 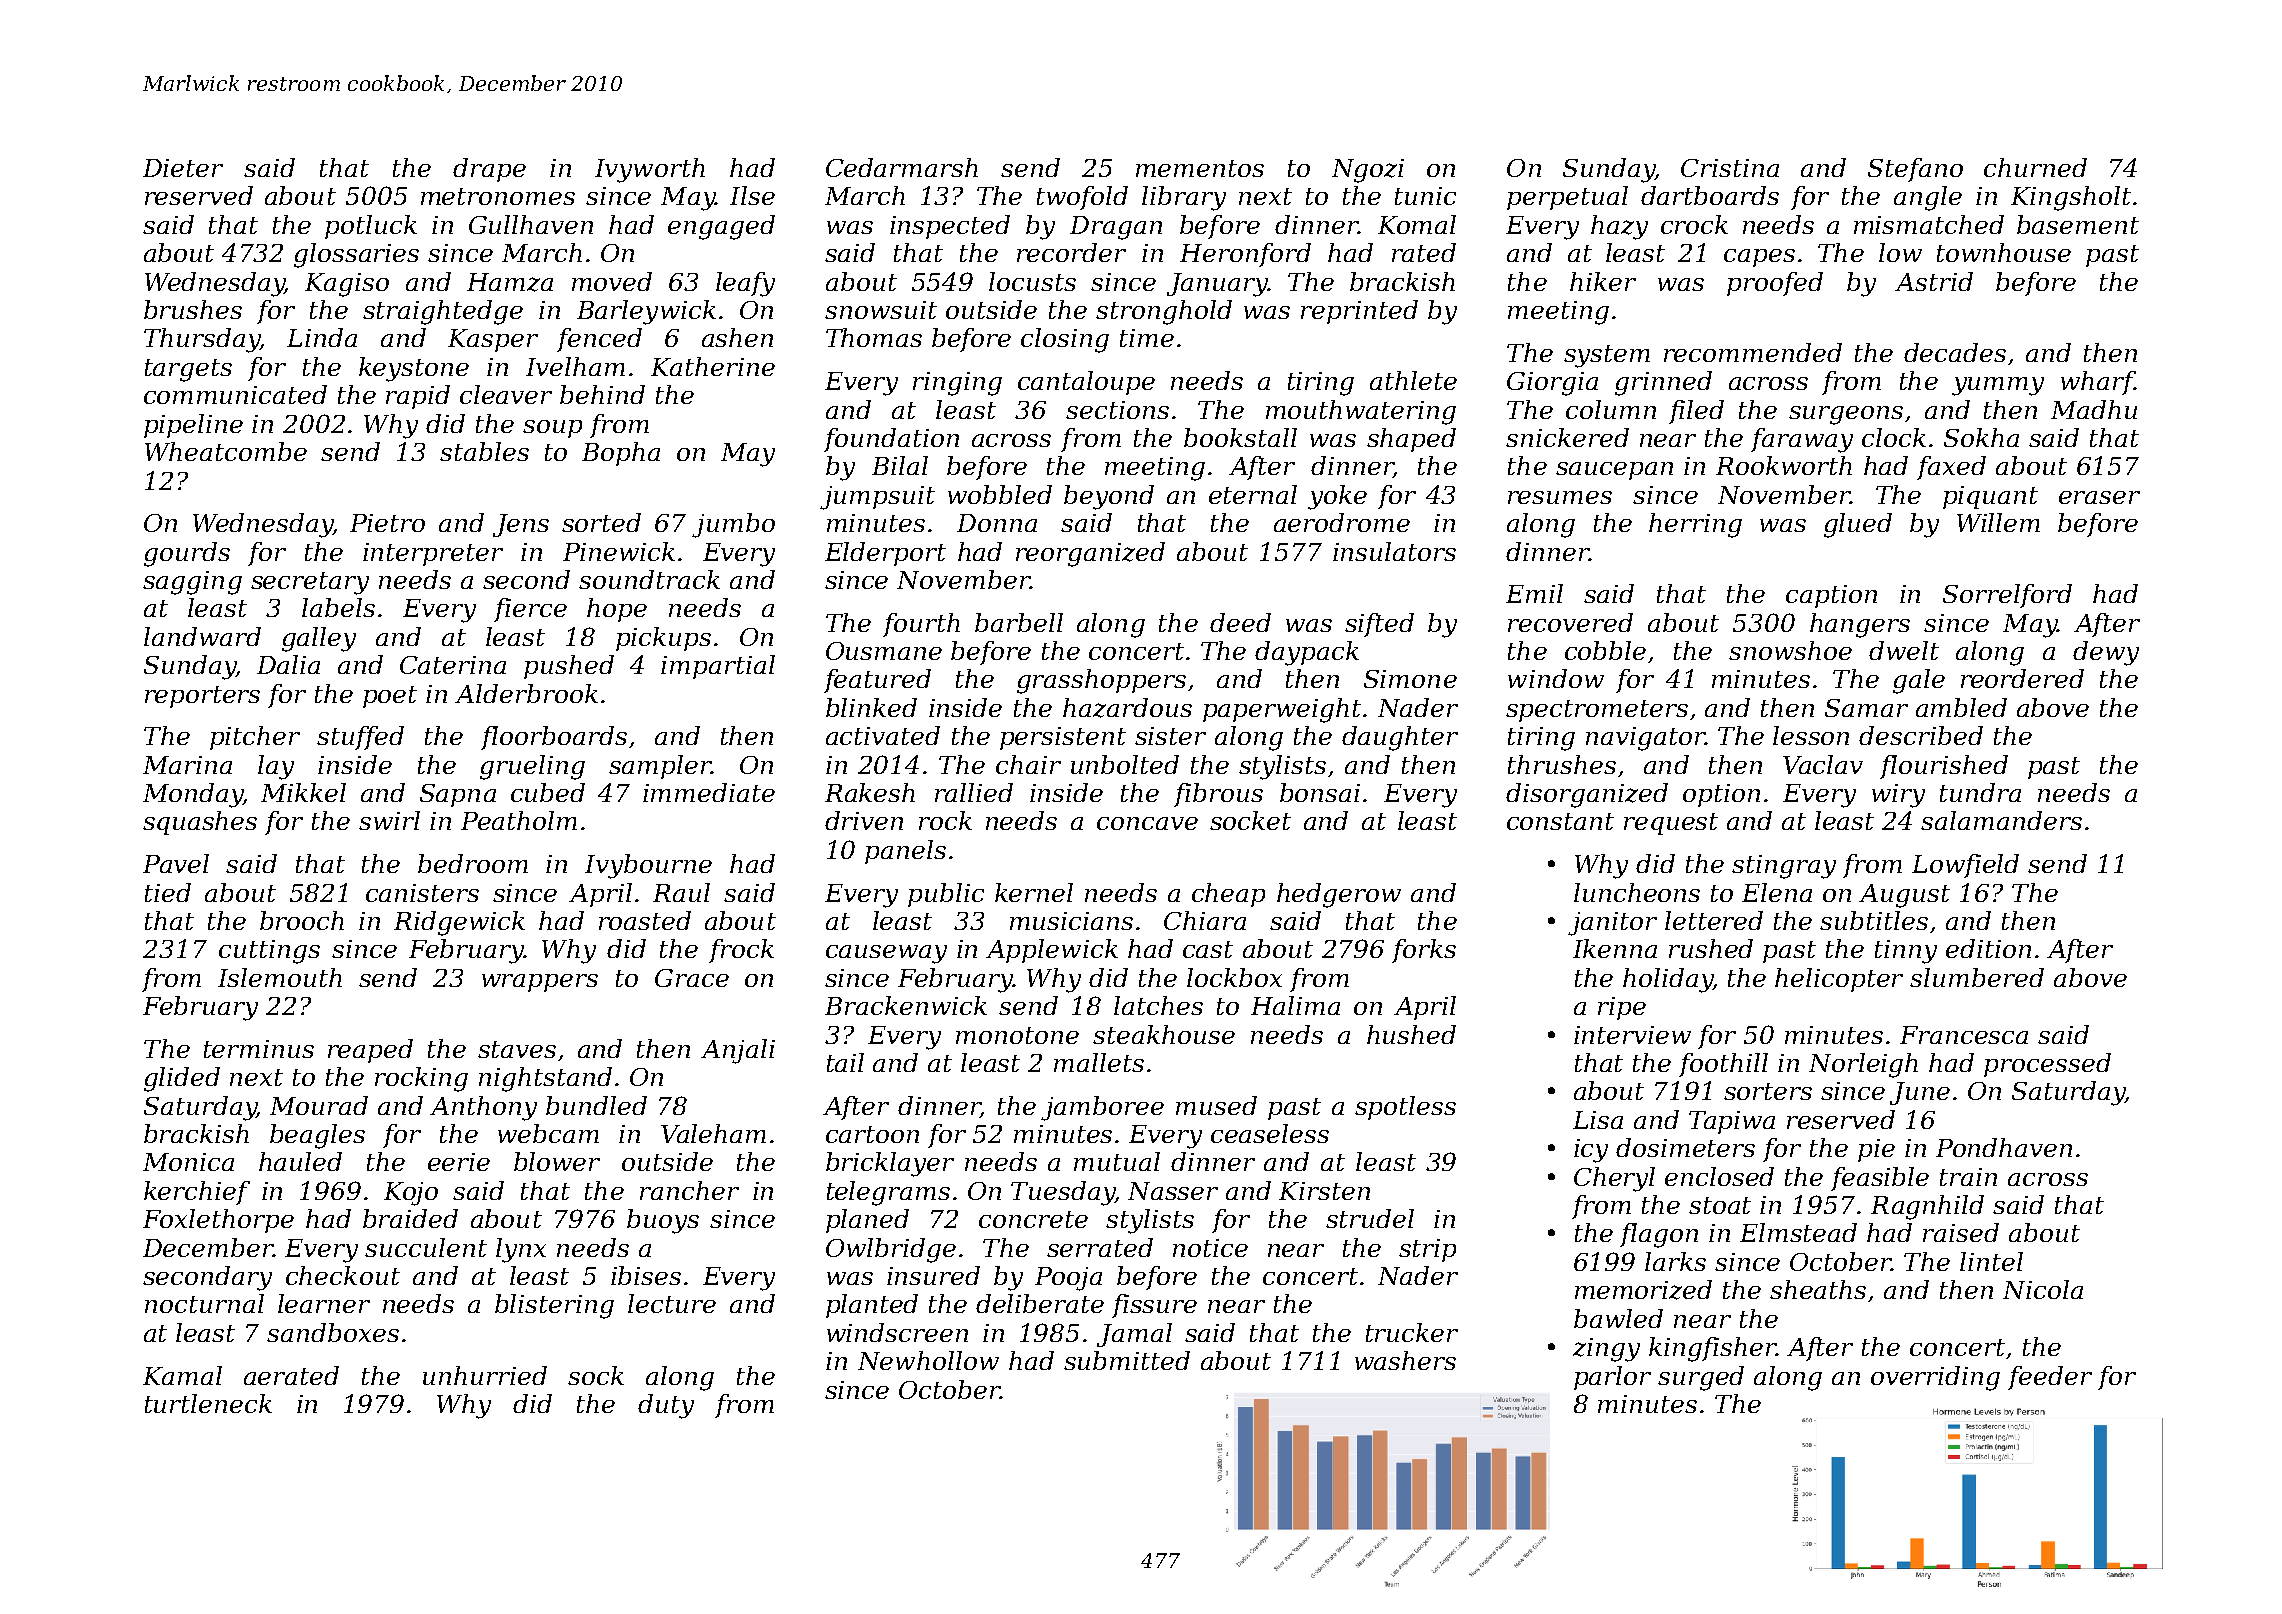 I want to click on wrappers, so click(x=540, y=983).
